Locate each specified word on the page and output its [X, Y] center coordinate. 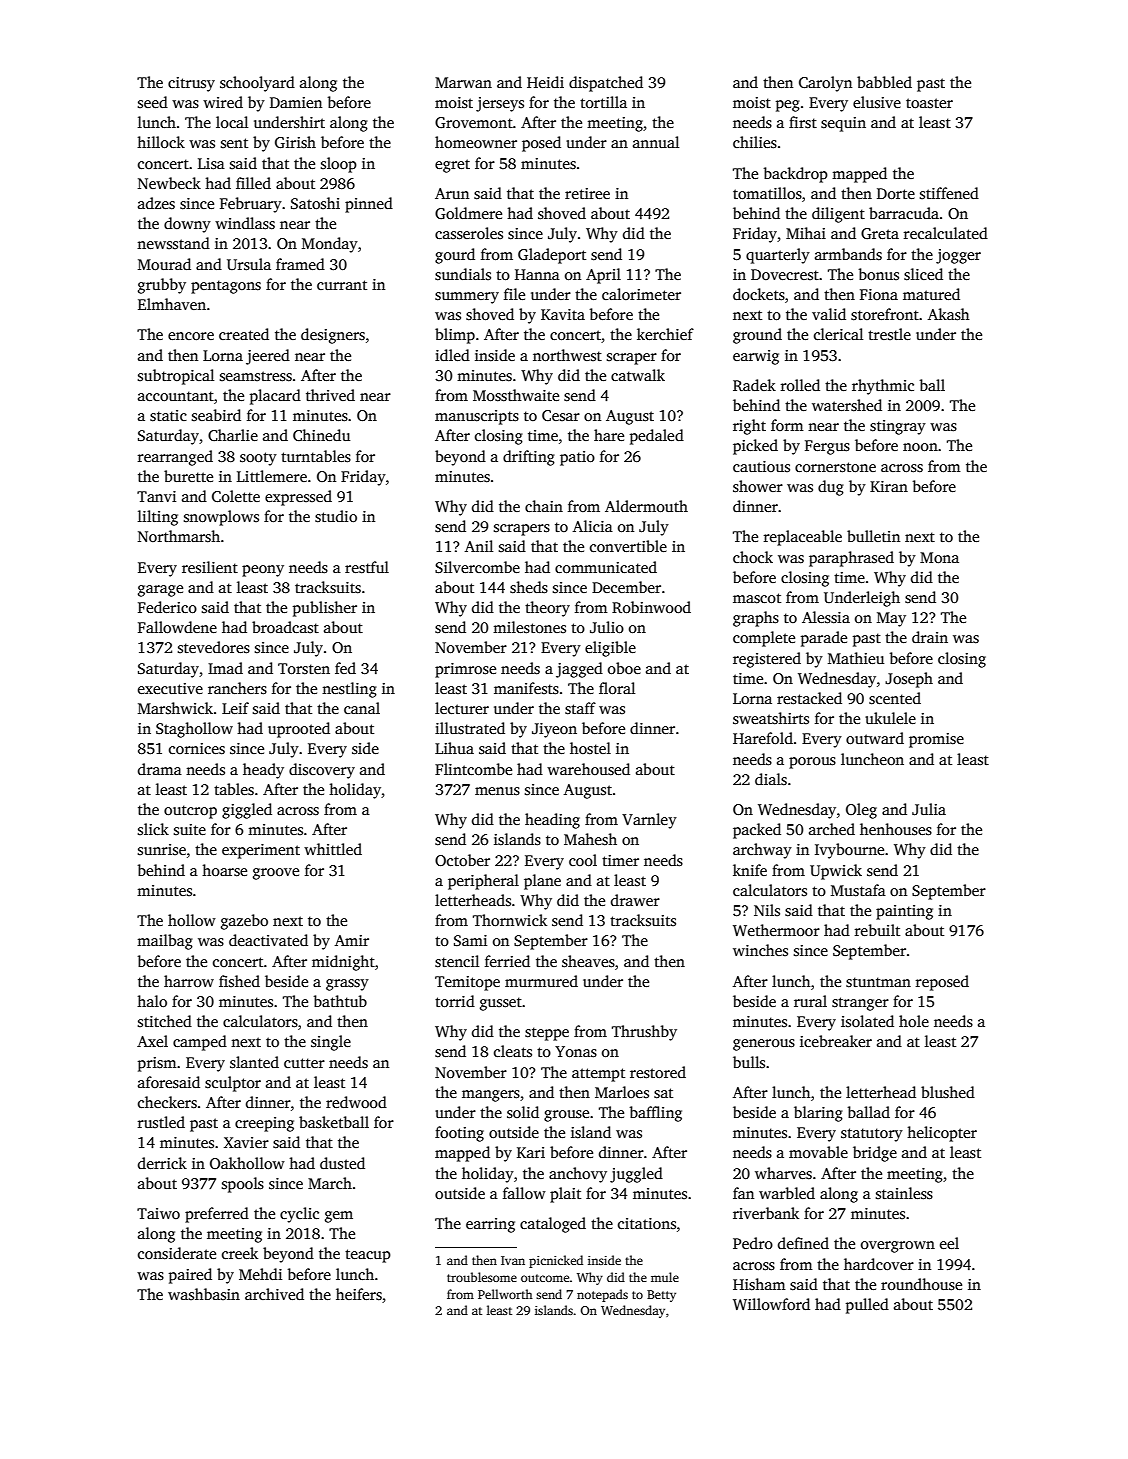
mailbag [165, 942]
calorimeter [641, 294]
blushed [948, 1092]
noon [920, 447]
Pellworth [505, 1294]
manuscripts [477, 417]
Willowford [771, 1304]
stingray [898, 427]
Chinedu [321, 435]
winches [760, 950]
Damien [296, 102]
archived [274, 1294]
